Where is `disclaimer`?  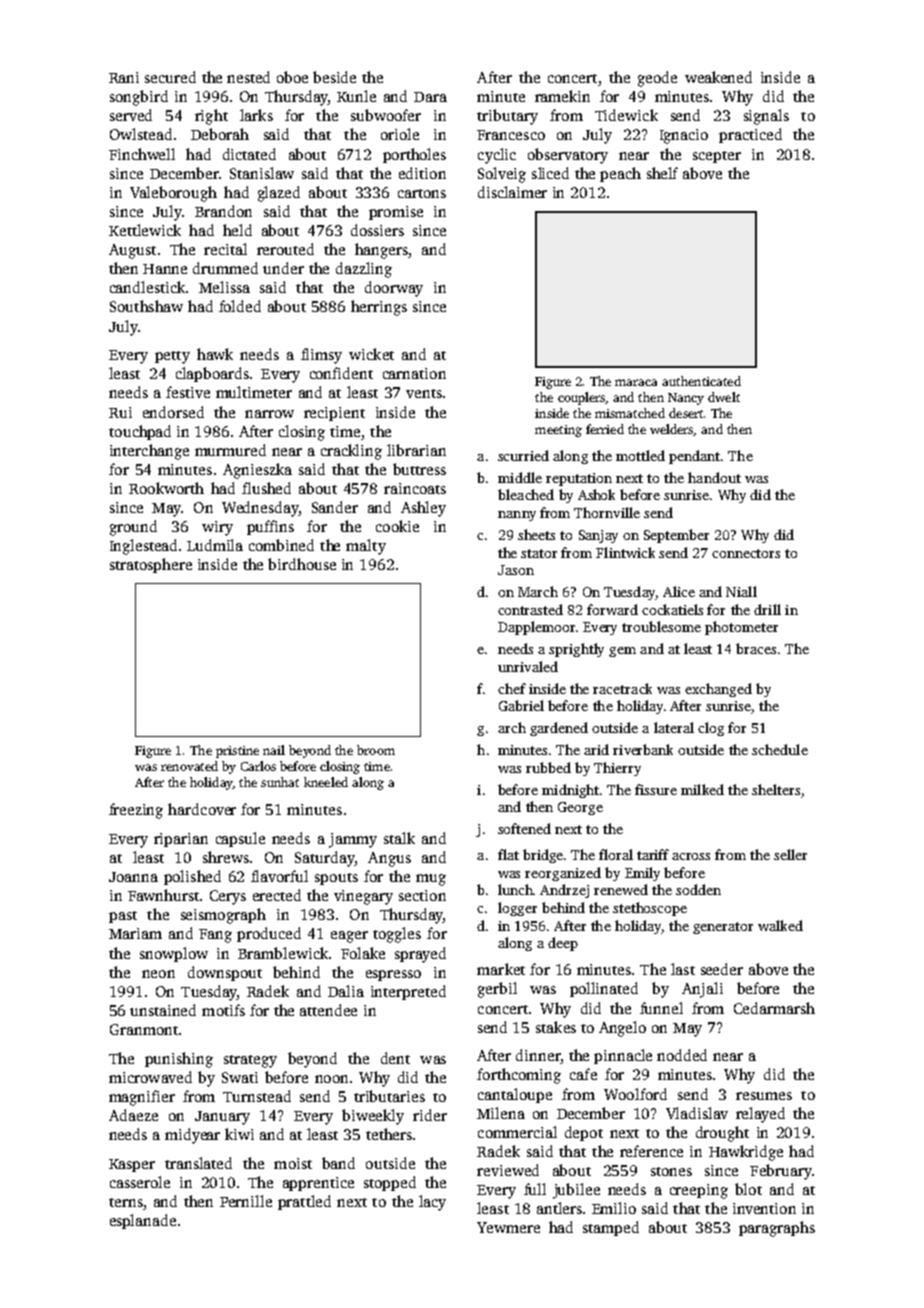 disclaimer is located at coordinates (512, 192).
